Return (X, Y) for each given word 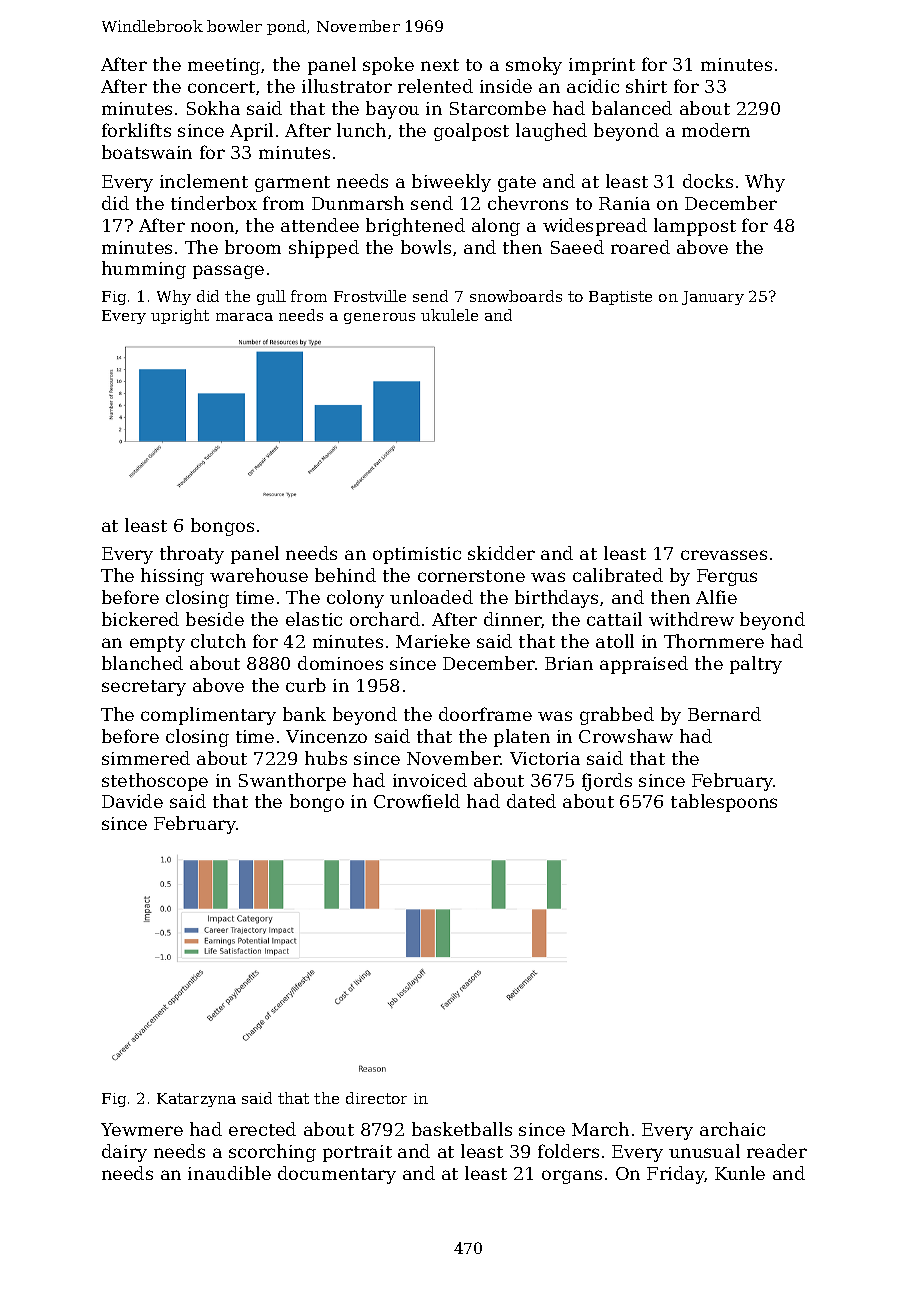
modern (716, 130)
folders (568, 1151)
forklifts (136, 130)
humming (144, 270)
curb (306, 685)
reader (777, 1151)
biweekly (451, 183)
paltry (756, 665)
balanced (632, 108)
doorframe (485, 714)
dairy (124, 1153)
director (376, 1098)
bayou (392, 110)
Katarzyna (196, 1100)
